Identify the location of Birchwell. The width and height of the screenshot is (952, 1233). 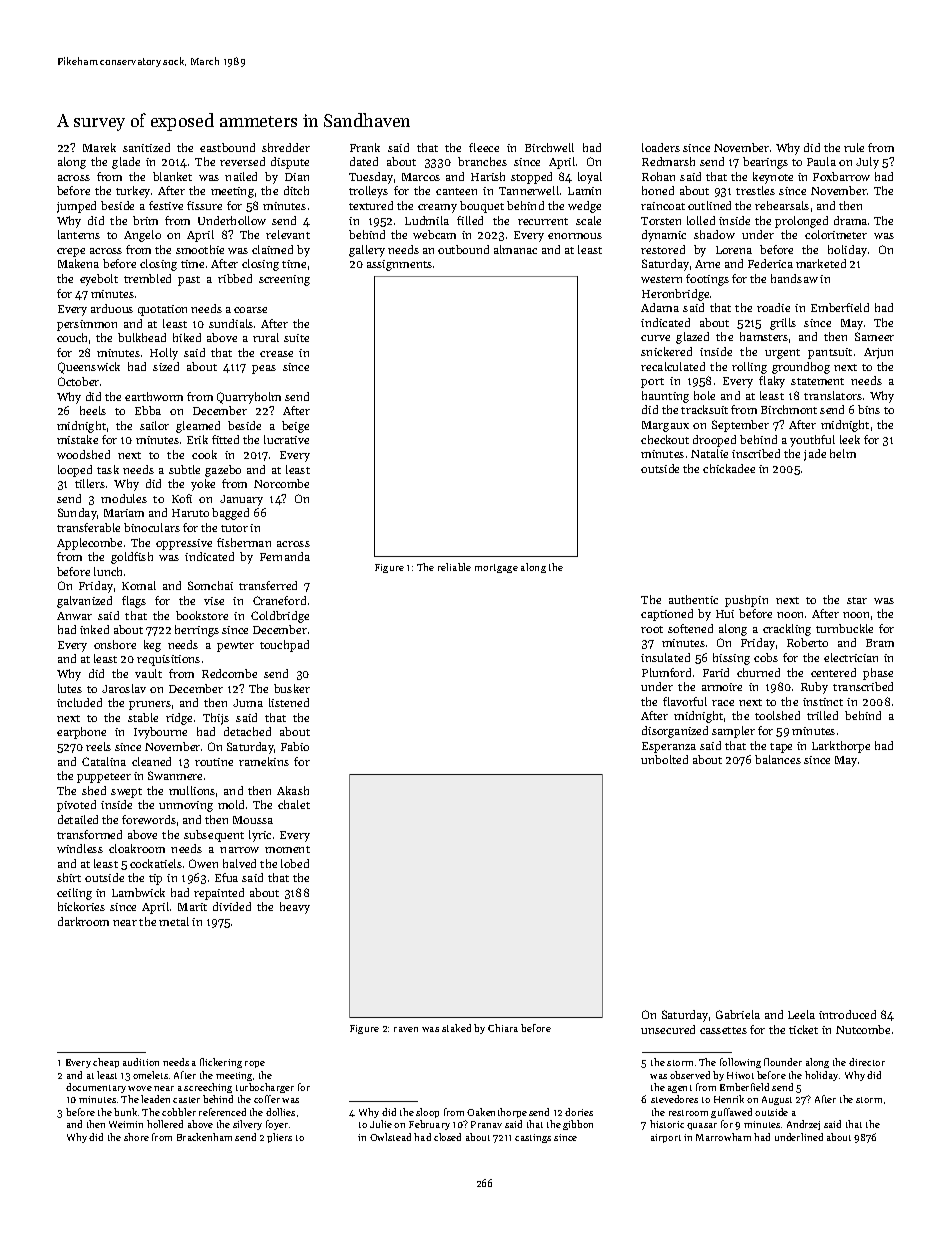
(549, 147).
